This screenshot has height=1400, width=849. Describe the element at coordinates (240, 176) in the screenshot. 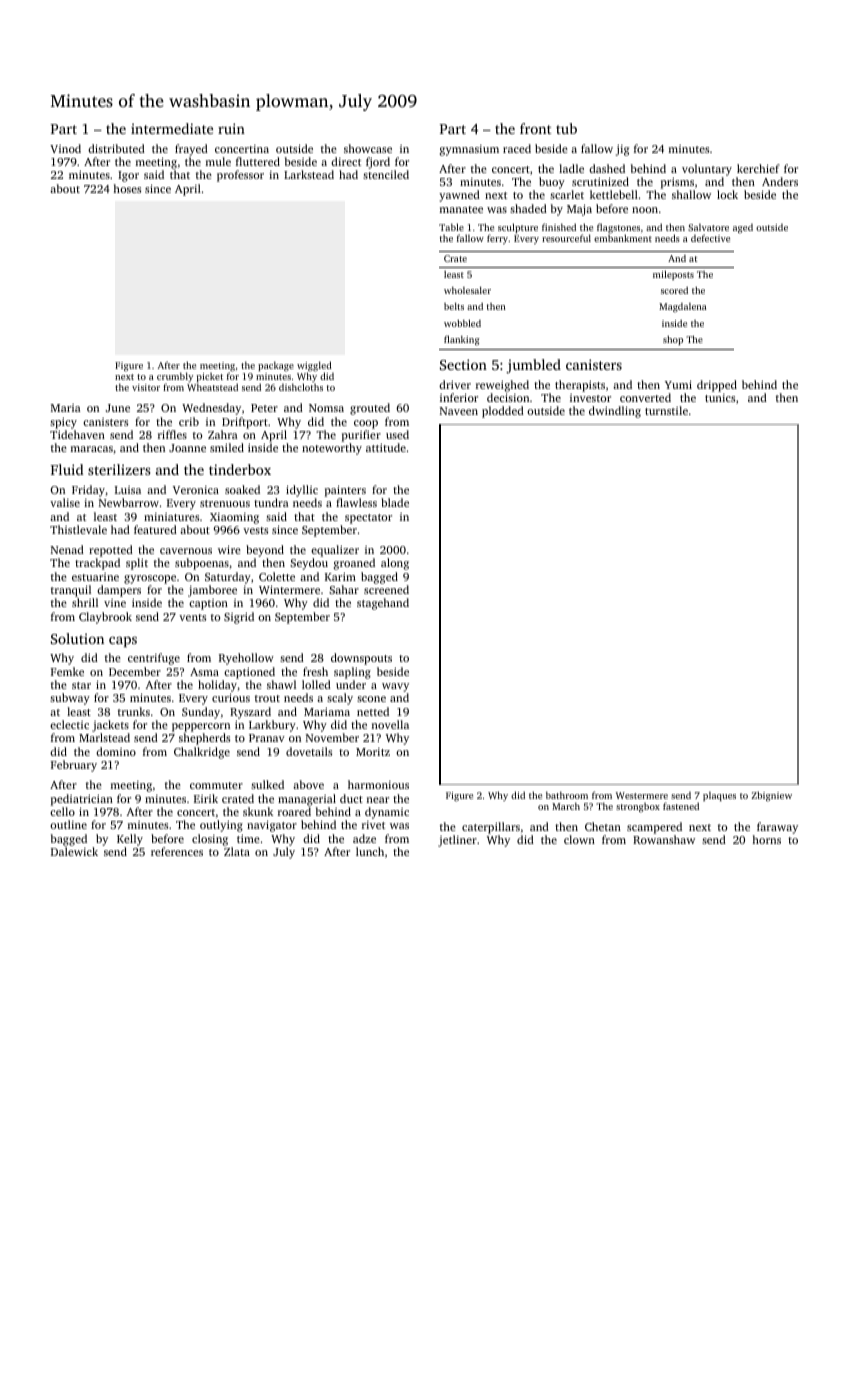

I see `professor` at that location.
